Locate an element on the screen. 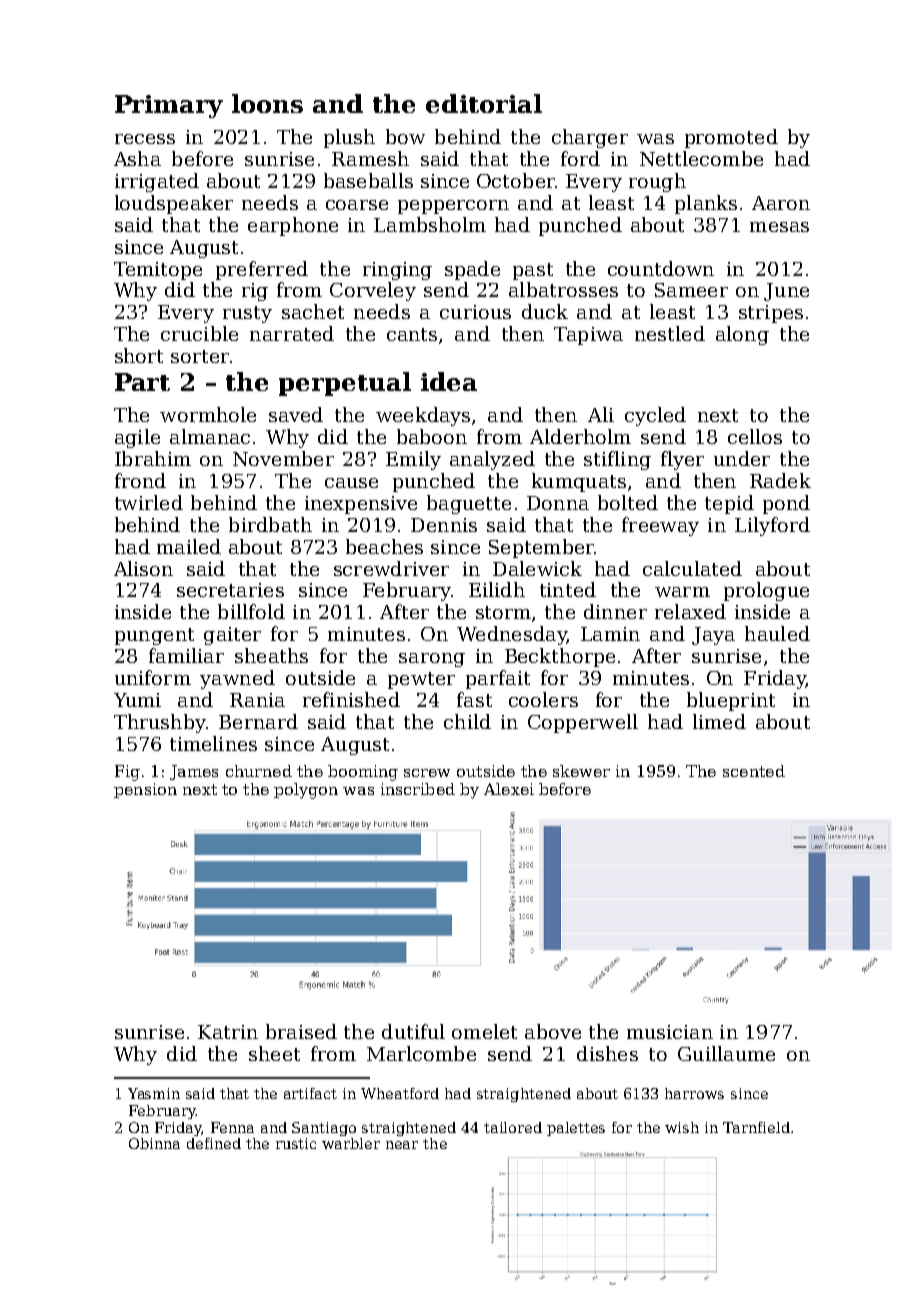 Image resolution: width=924 pixels, height=1311 pixels. Dennis is located at coordinates (444, 525).
